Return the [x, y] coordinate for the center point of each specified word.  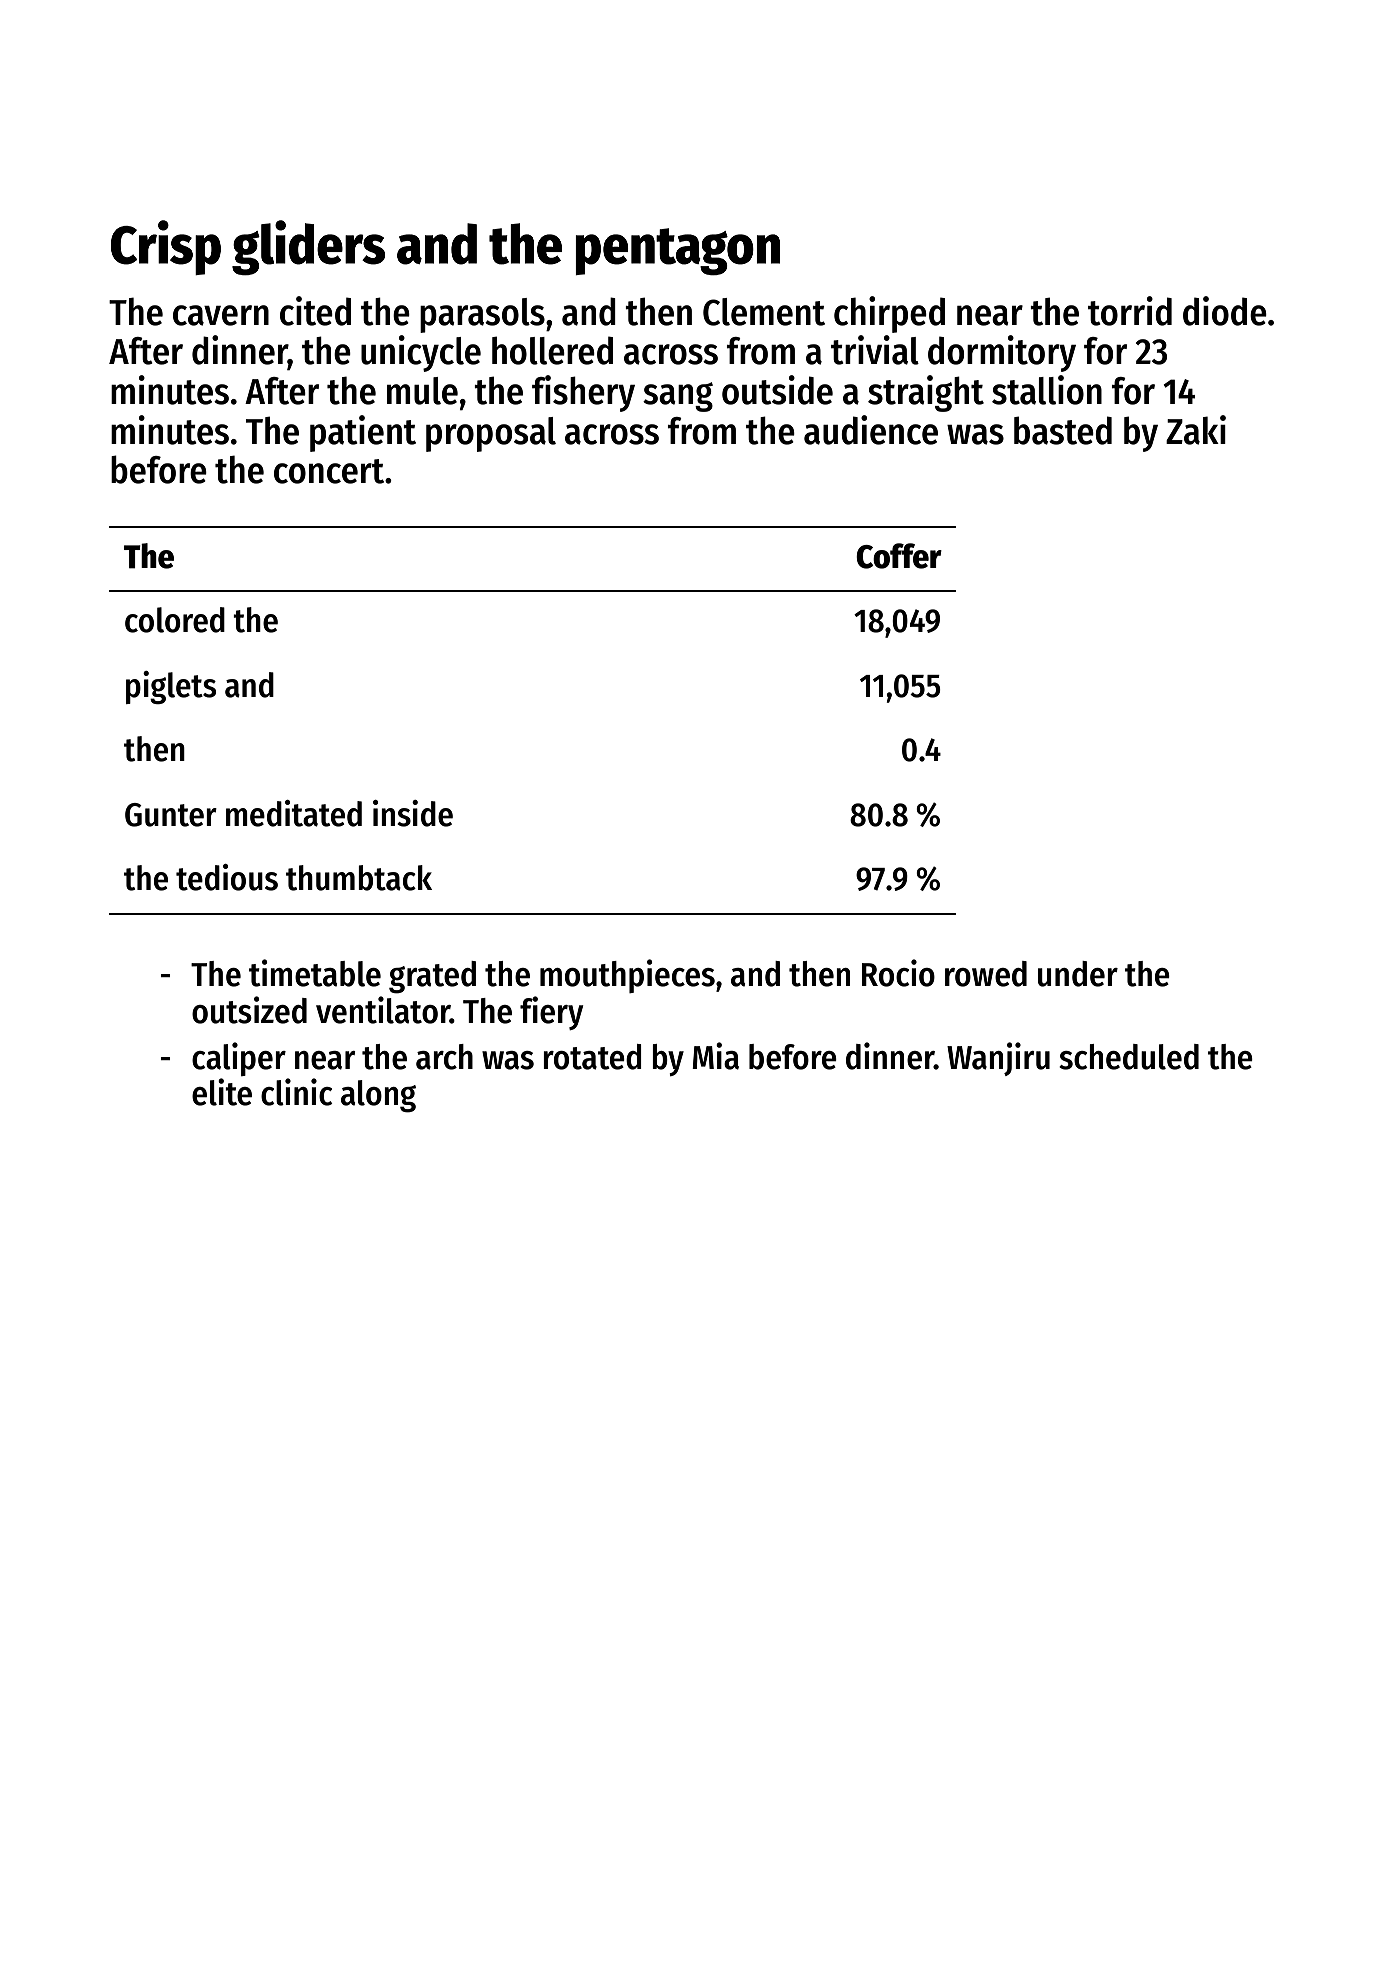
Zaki [1196, 430]
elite [222, 1092]
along [378, 1096]
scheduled [1129, 1057]
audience [871, 430]
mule [422, 391]
